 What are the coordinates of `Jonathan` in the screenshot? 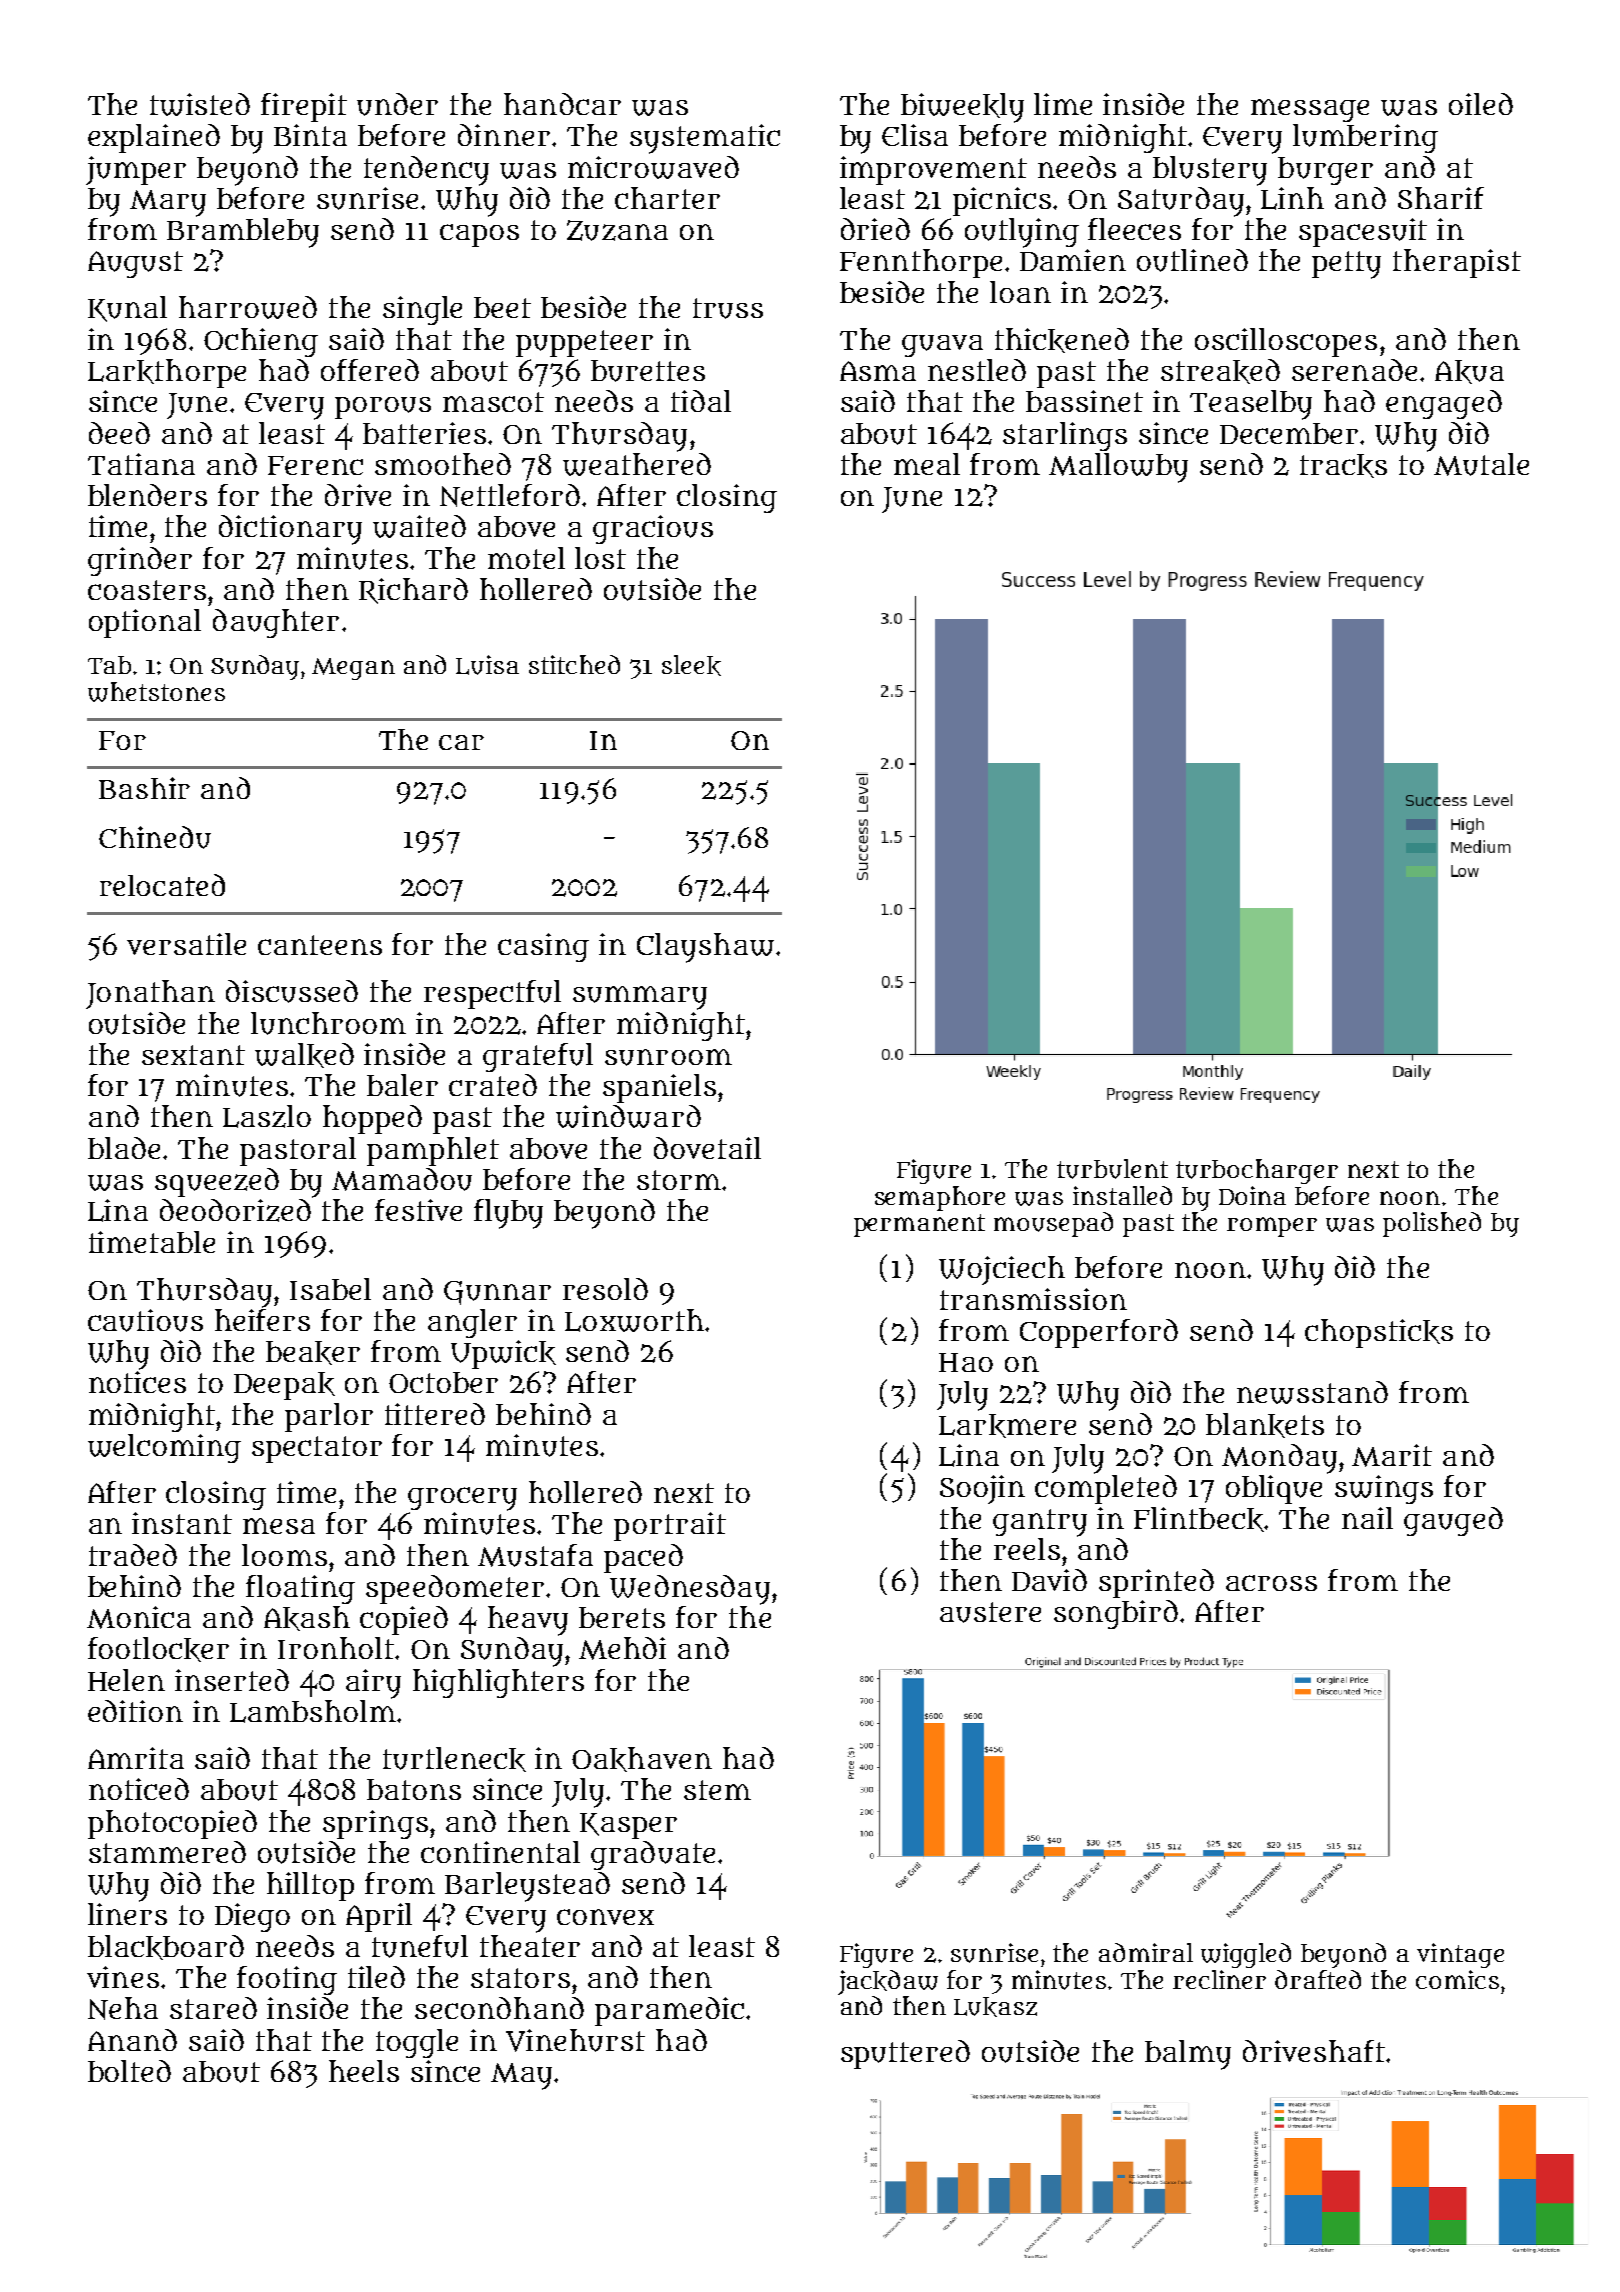 It's located at (150, 994).
